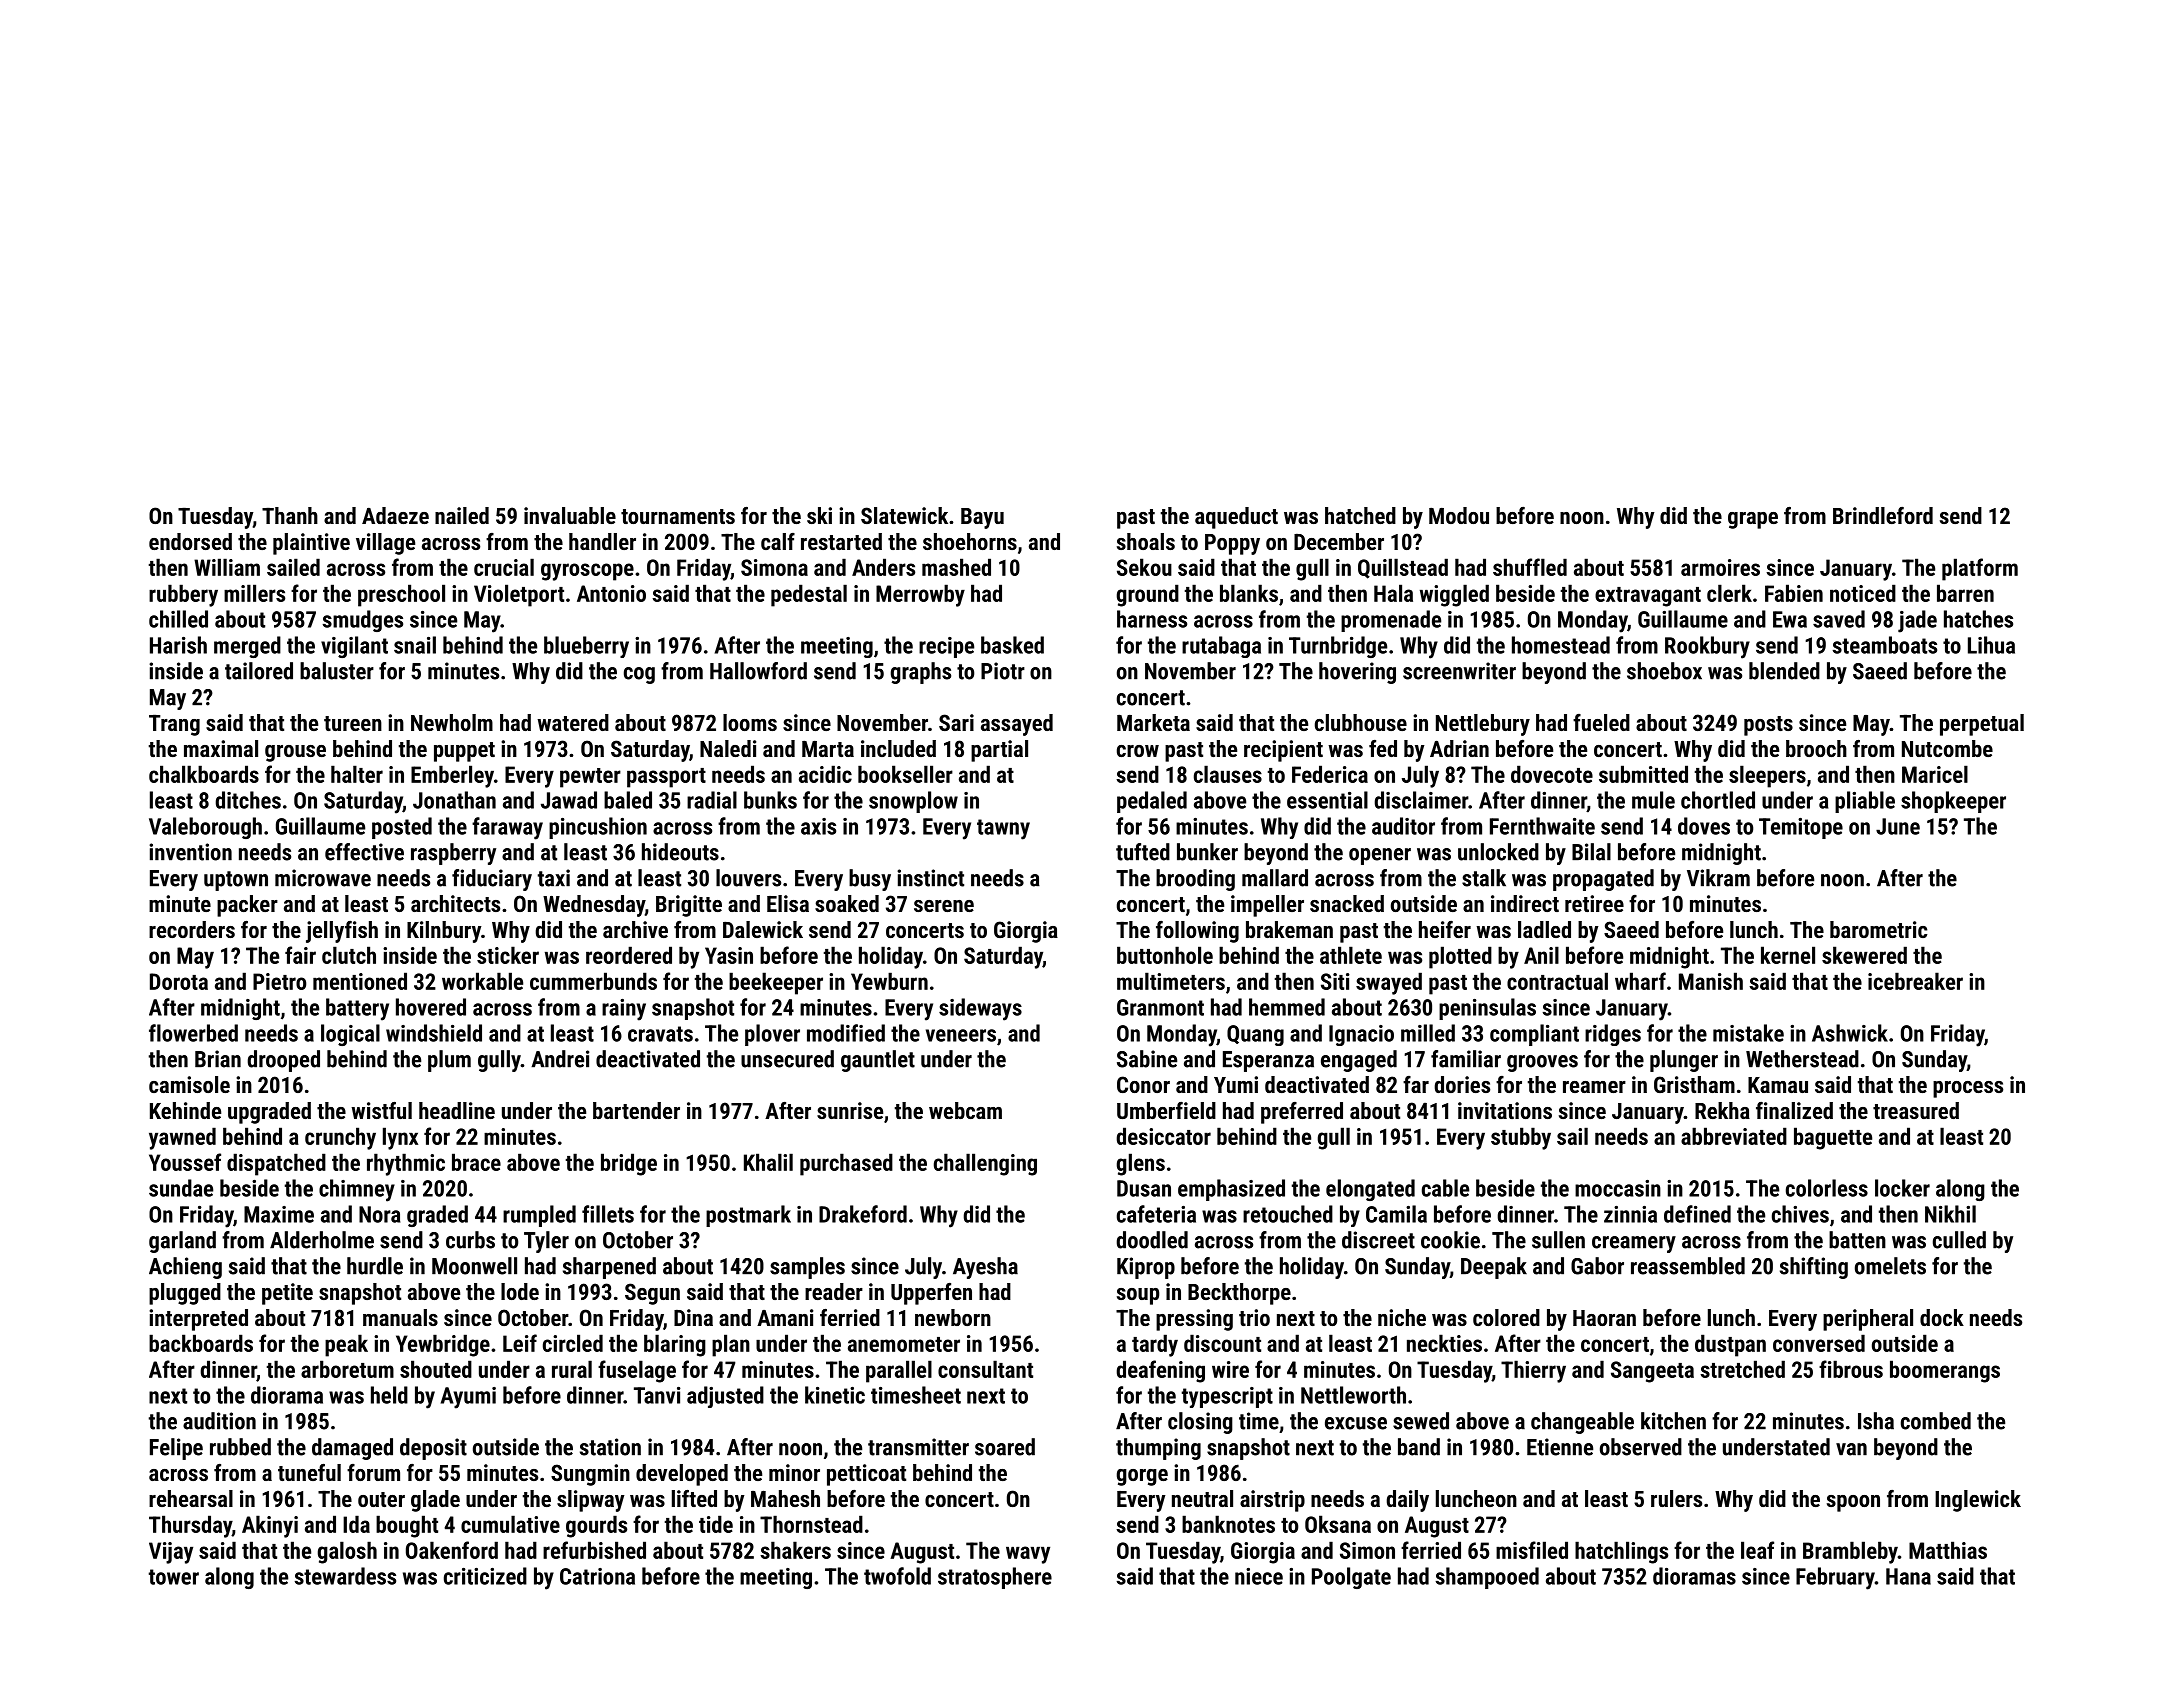 The height and width of the image is (1683, 2178). What do you see at coordinates (1361, 722) in the image?
I see `clubhouse` at bounding box center [1361, 722].
